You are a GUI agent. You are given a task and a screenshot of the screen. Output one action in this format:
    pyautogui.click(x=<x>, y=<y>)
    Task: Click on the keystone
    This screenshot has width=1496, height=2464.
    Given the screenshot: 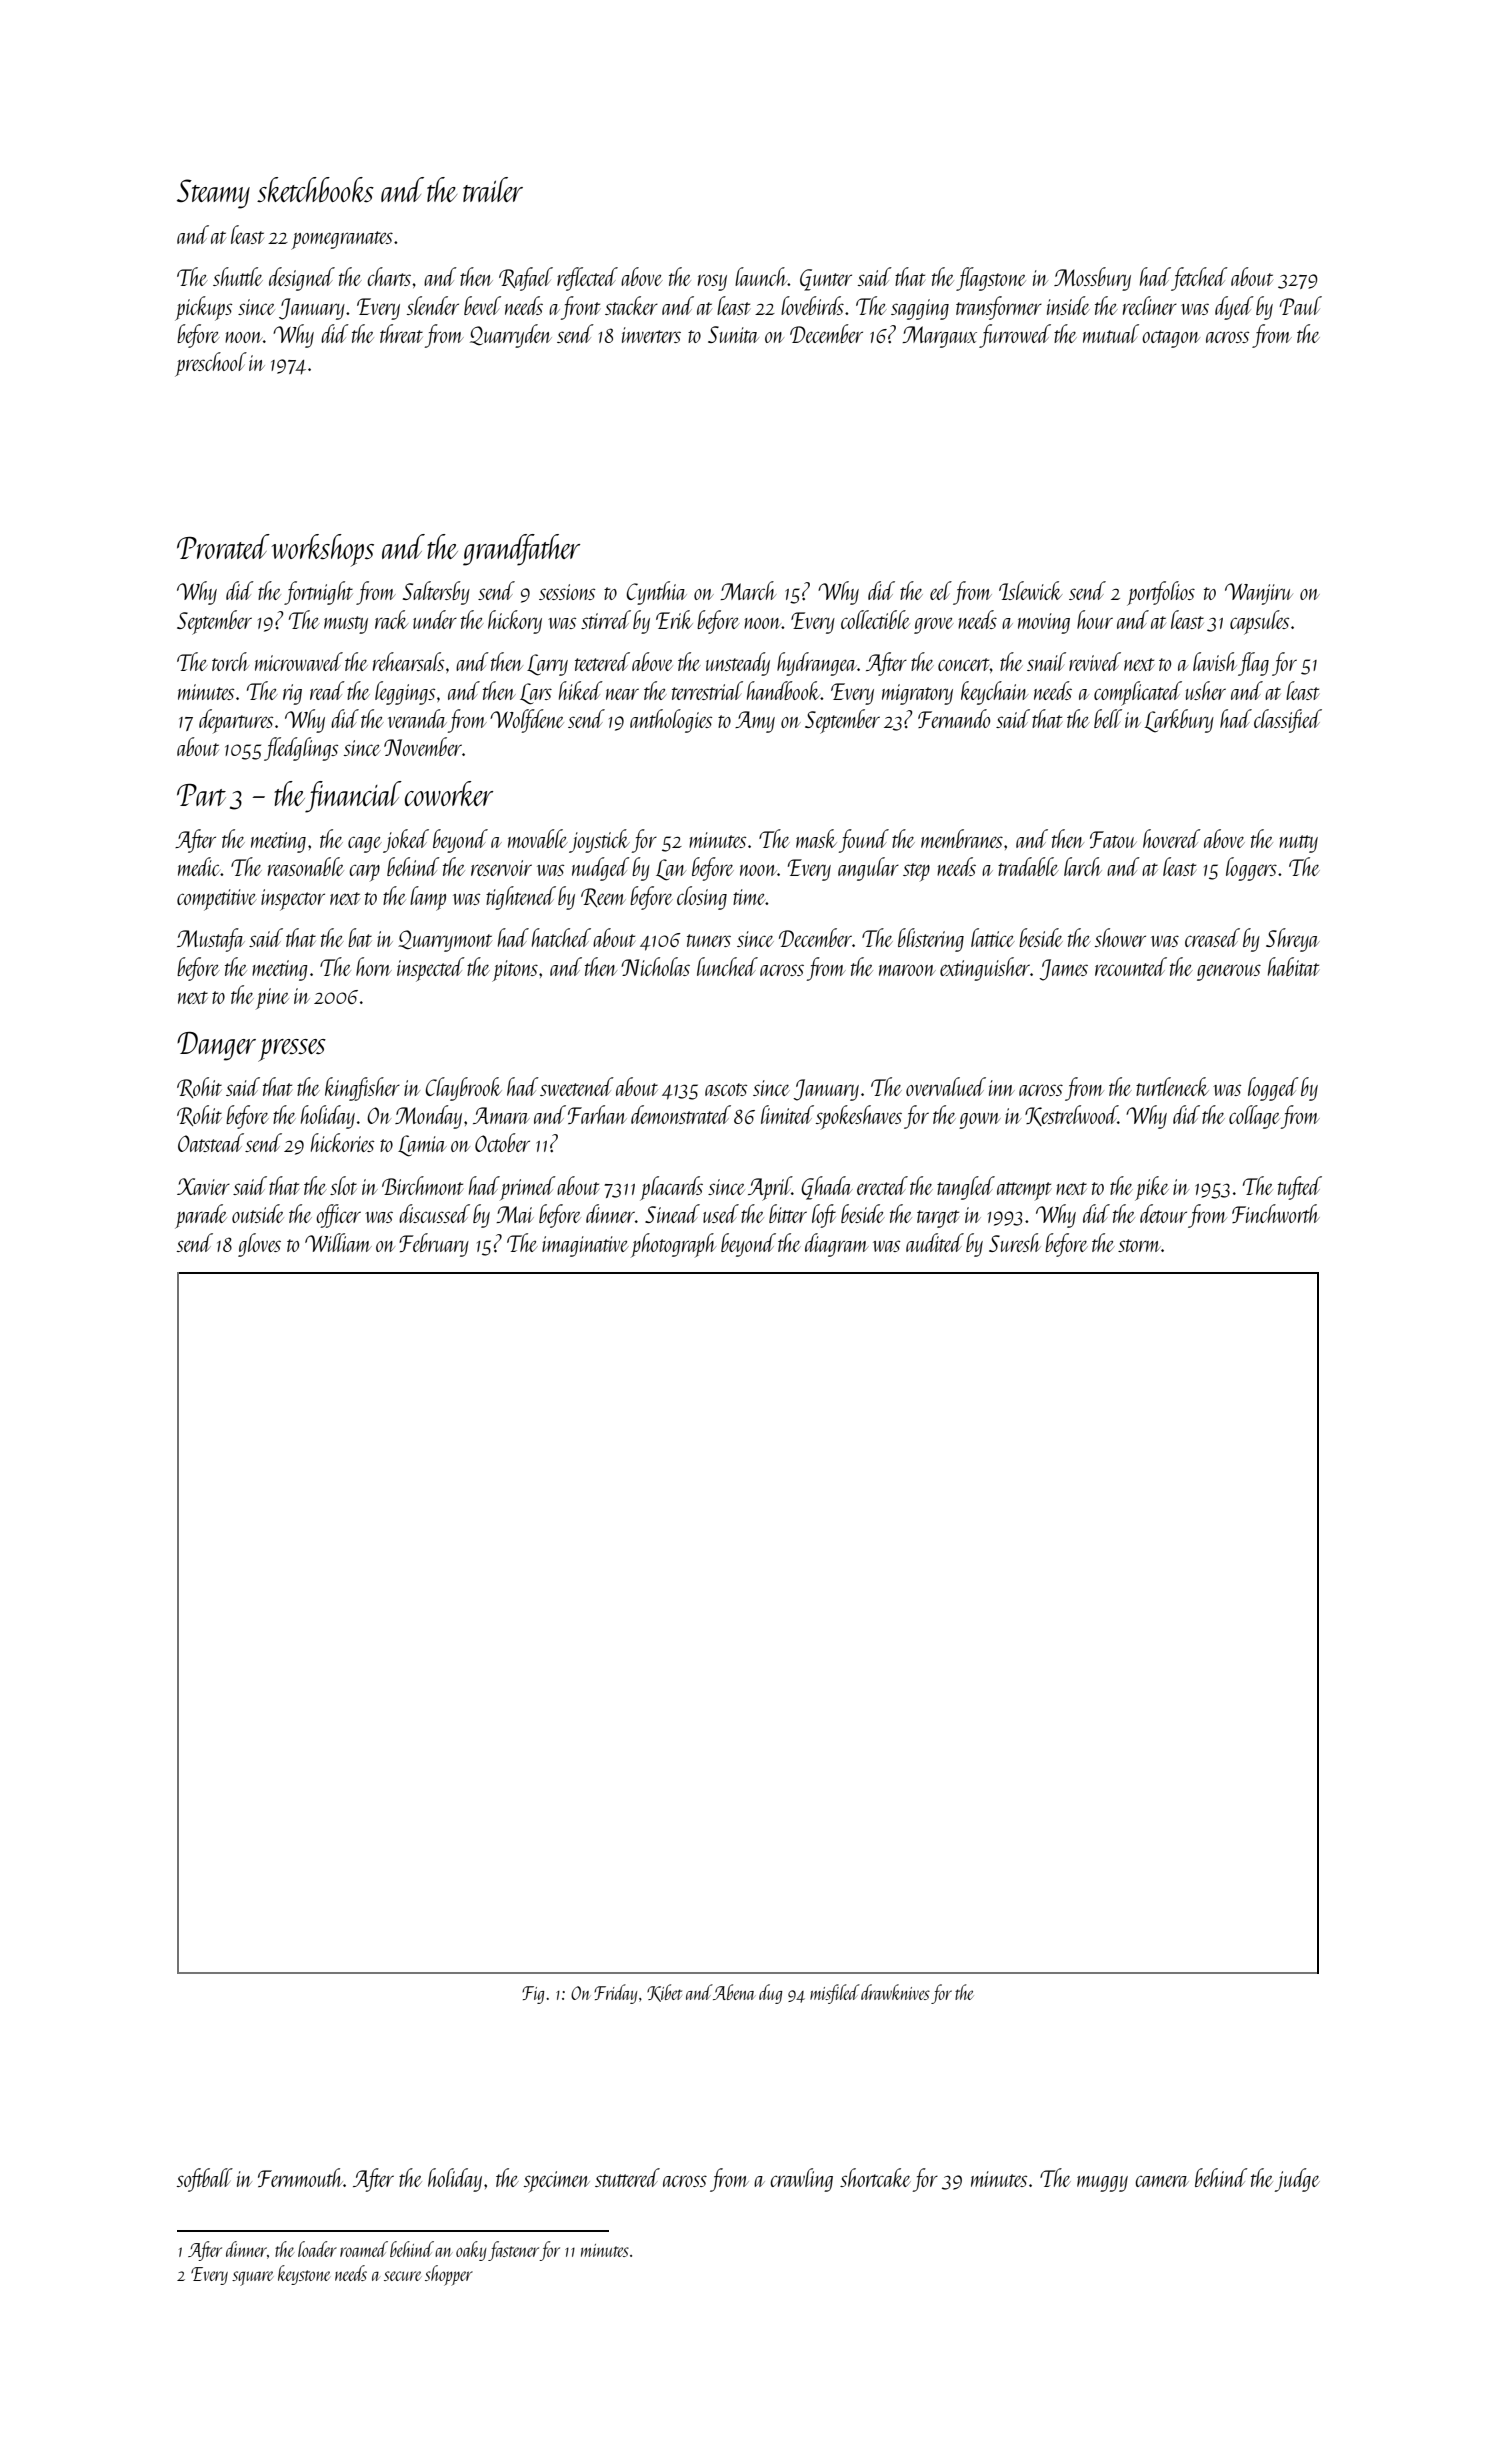 What is the action you would take?
    pyautogui.click(x=304, y=2275)
